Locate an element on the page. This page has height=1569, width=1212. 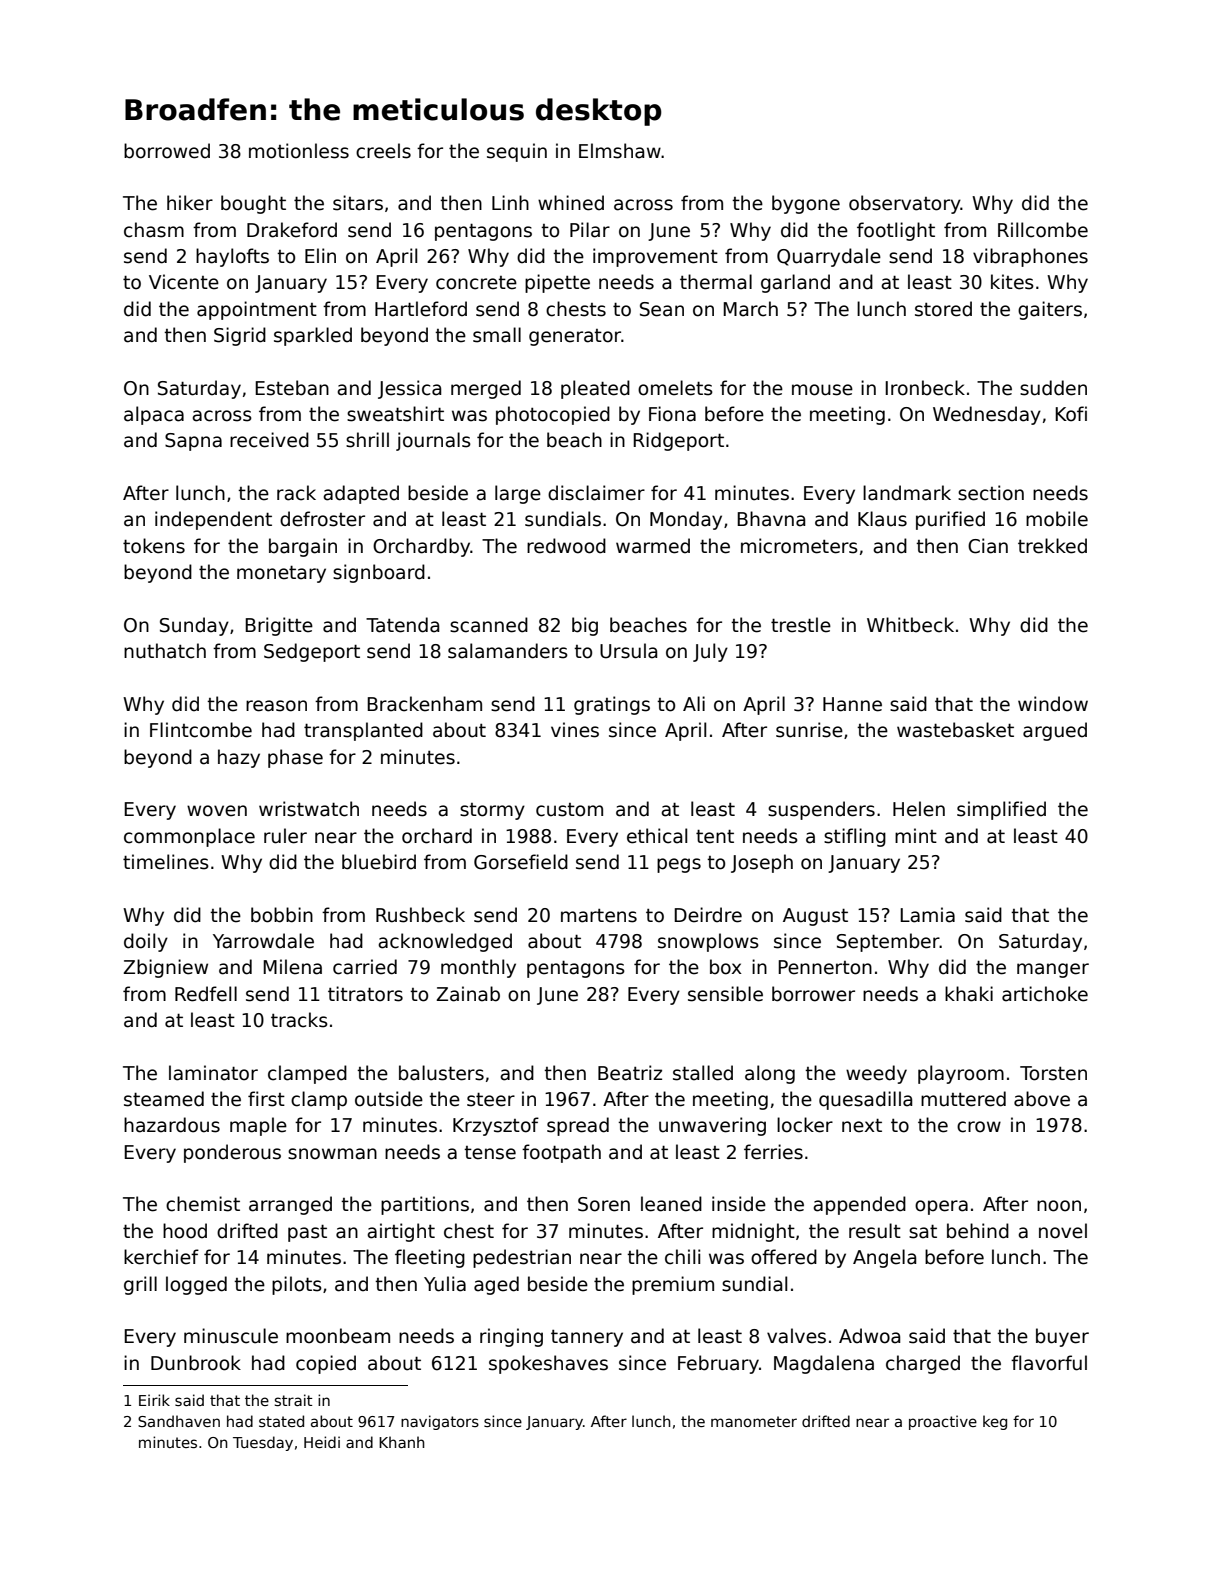
navigators is located at coordinates (440, 1422).
